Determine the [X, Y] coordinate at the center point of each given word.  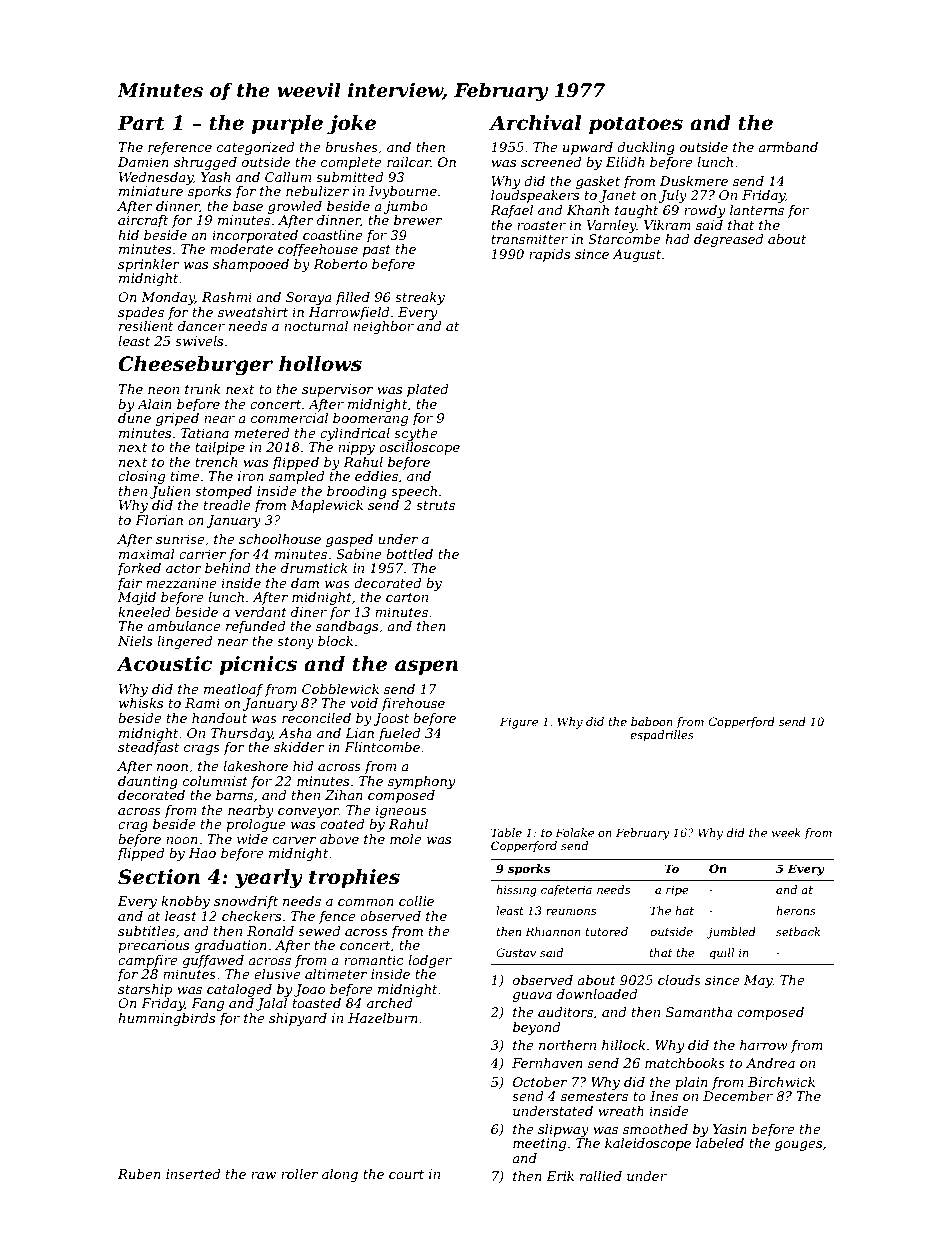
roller [299, 1174]
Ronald [270, 931]
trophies [354, 878]
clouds [679, 980]
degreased [729, 240]
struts [435, 505]
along [340, 1175]
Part [141, 123]
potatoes [636, 125]
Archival [535, 123]
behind [228, 568]
